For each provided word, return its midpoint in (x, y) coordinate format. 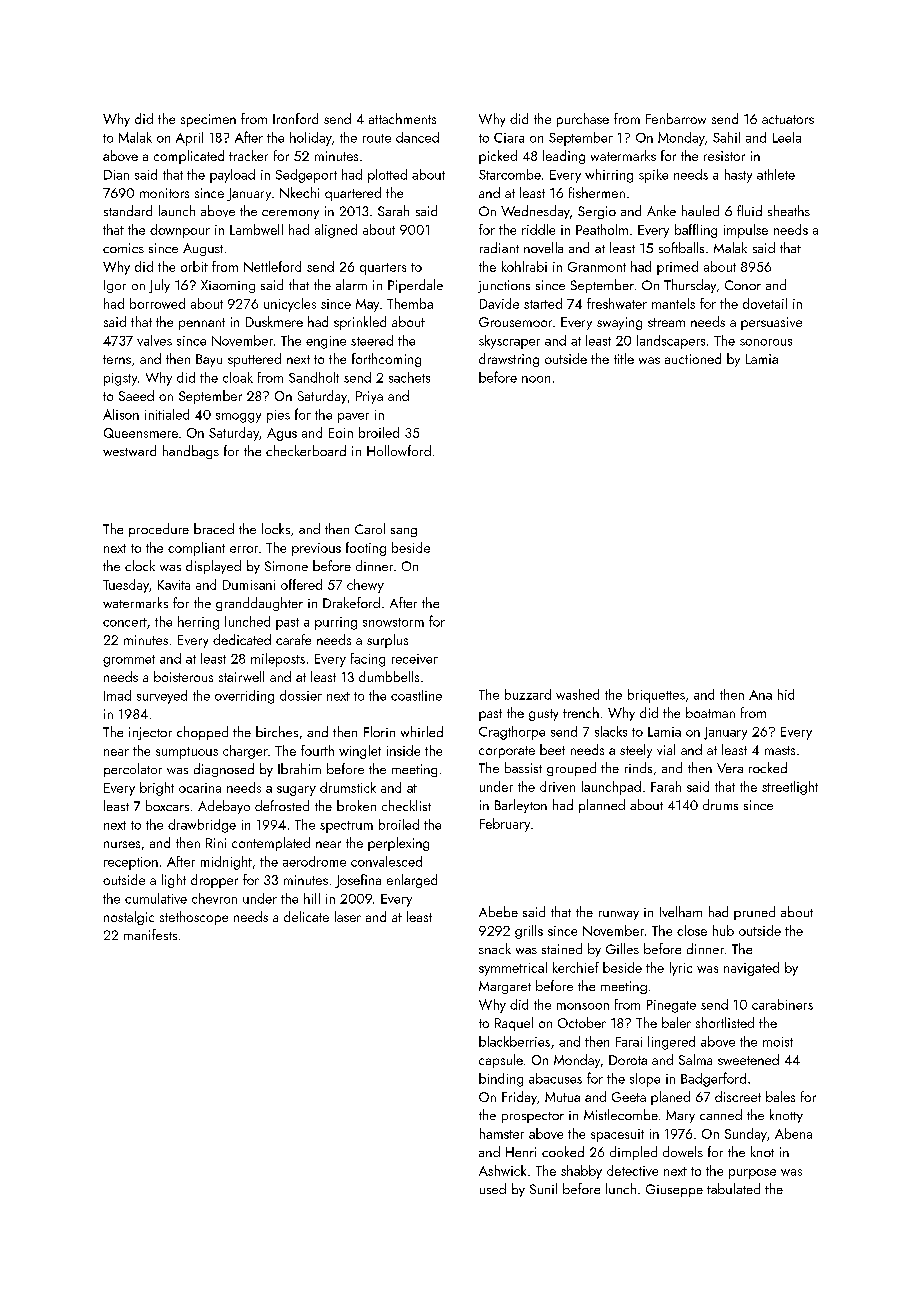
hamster (502, 1133)
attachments (402, 118)
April (189, 139)
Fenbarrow (676, 118)
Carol (370, 528)
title (624, 358)
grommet (129, 661)
